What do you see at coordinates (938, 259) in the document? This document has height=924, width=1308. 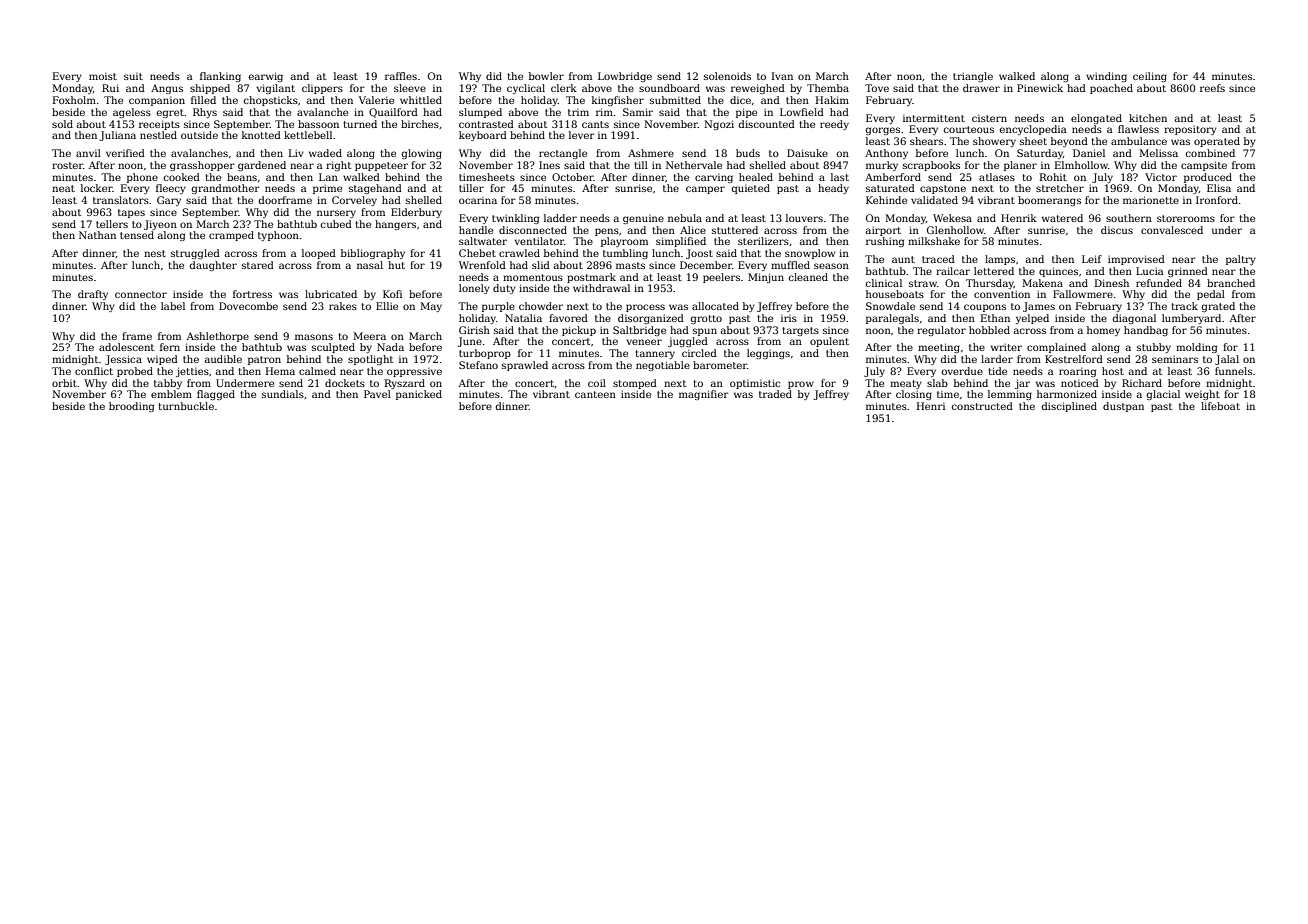 I see `traced` at bounding box center [938, 259].
